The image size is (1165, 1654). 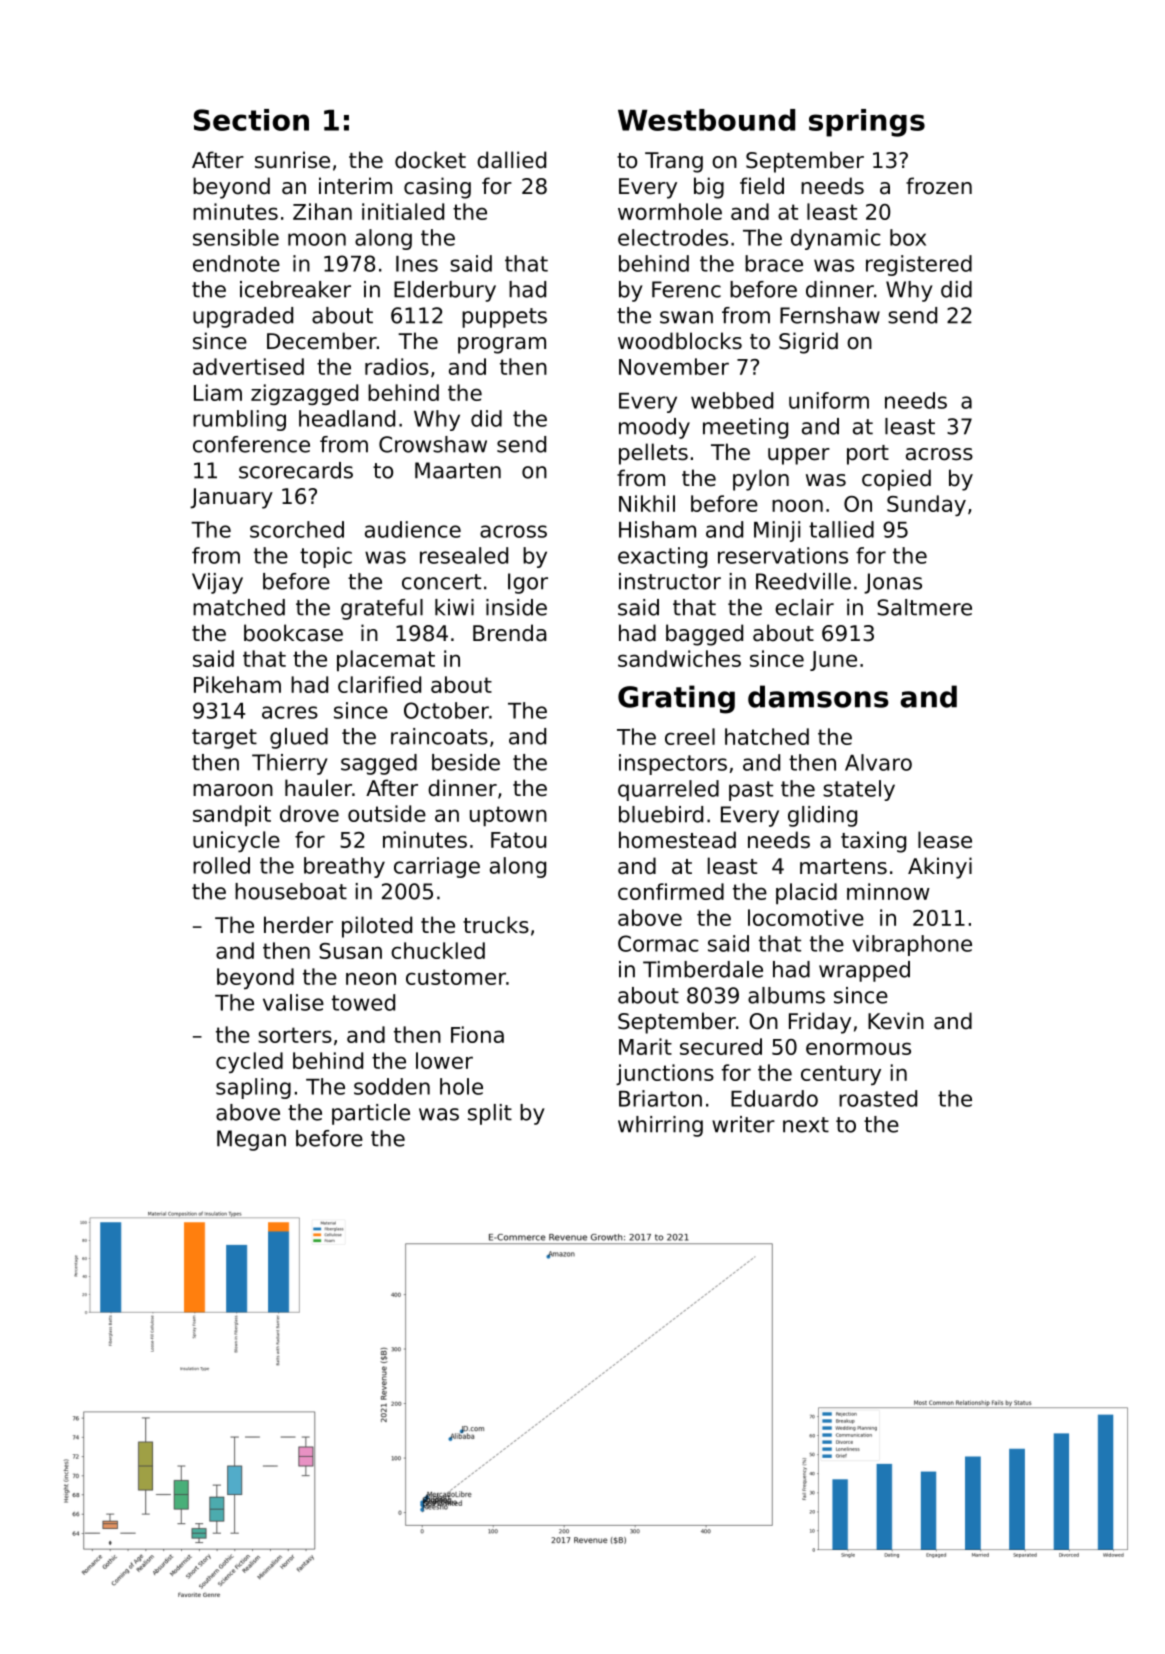 What do you see at coordinates (939, 186) in the page?
I see `frozen` at bounding box center [939, 186].
